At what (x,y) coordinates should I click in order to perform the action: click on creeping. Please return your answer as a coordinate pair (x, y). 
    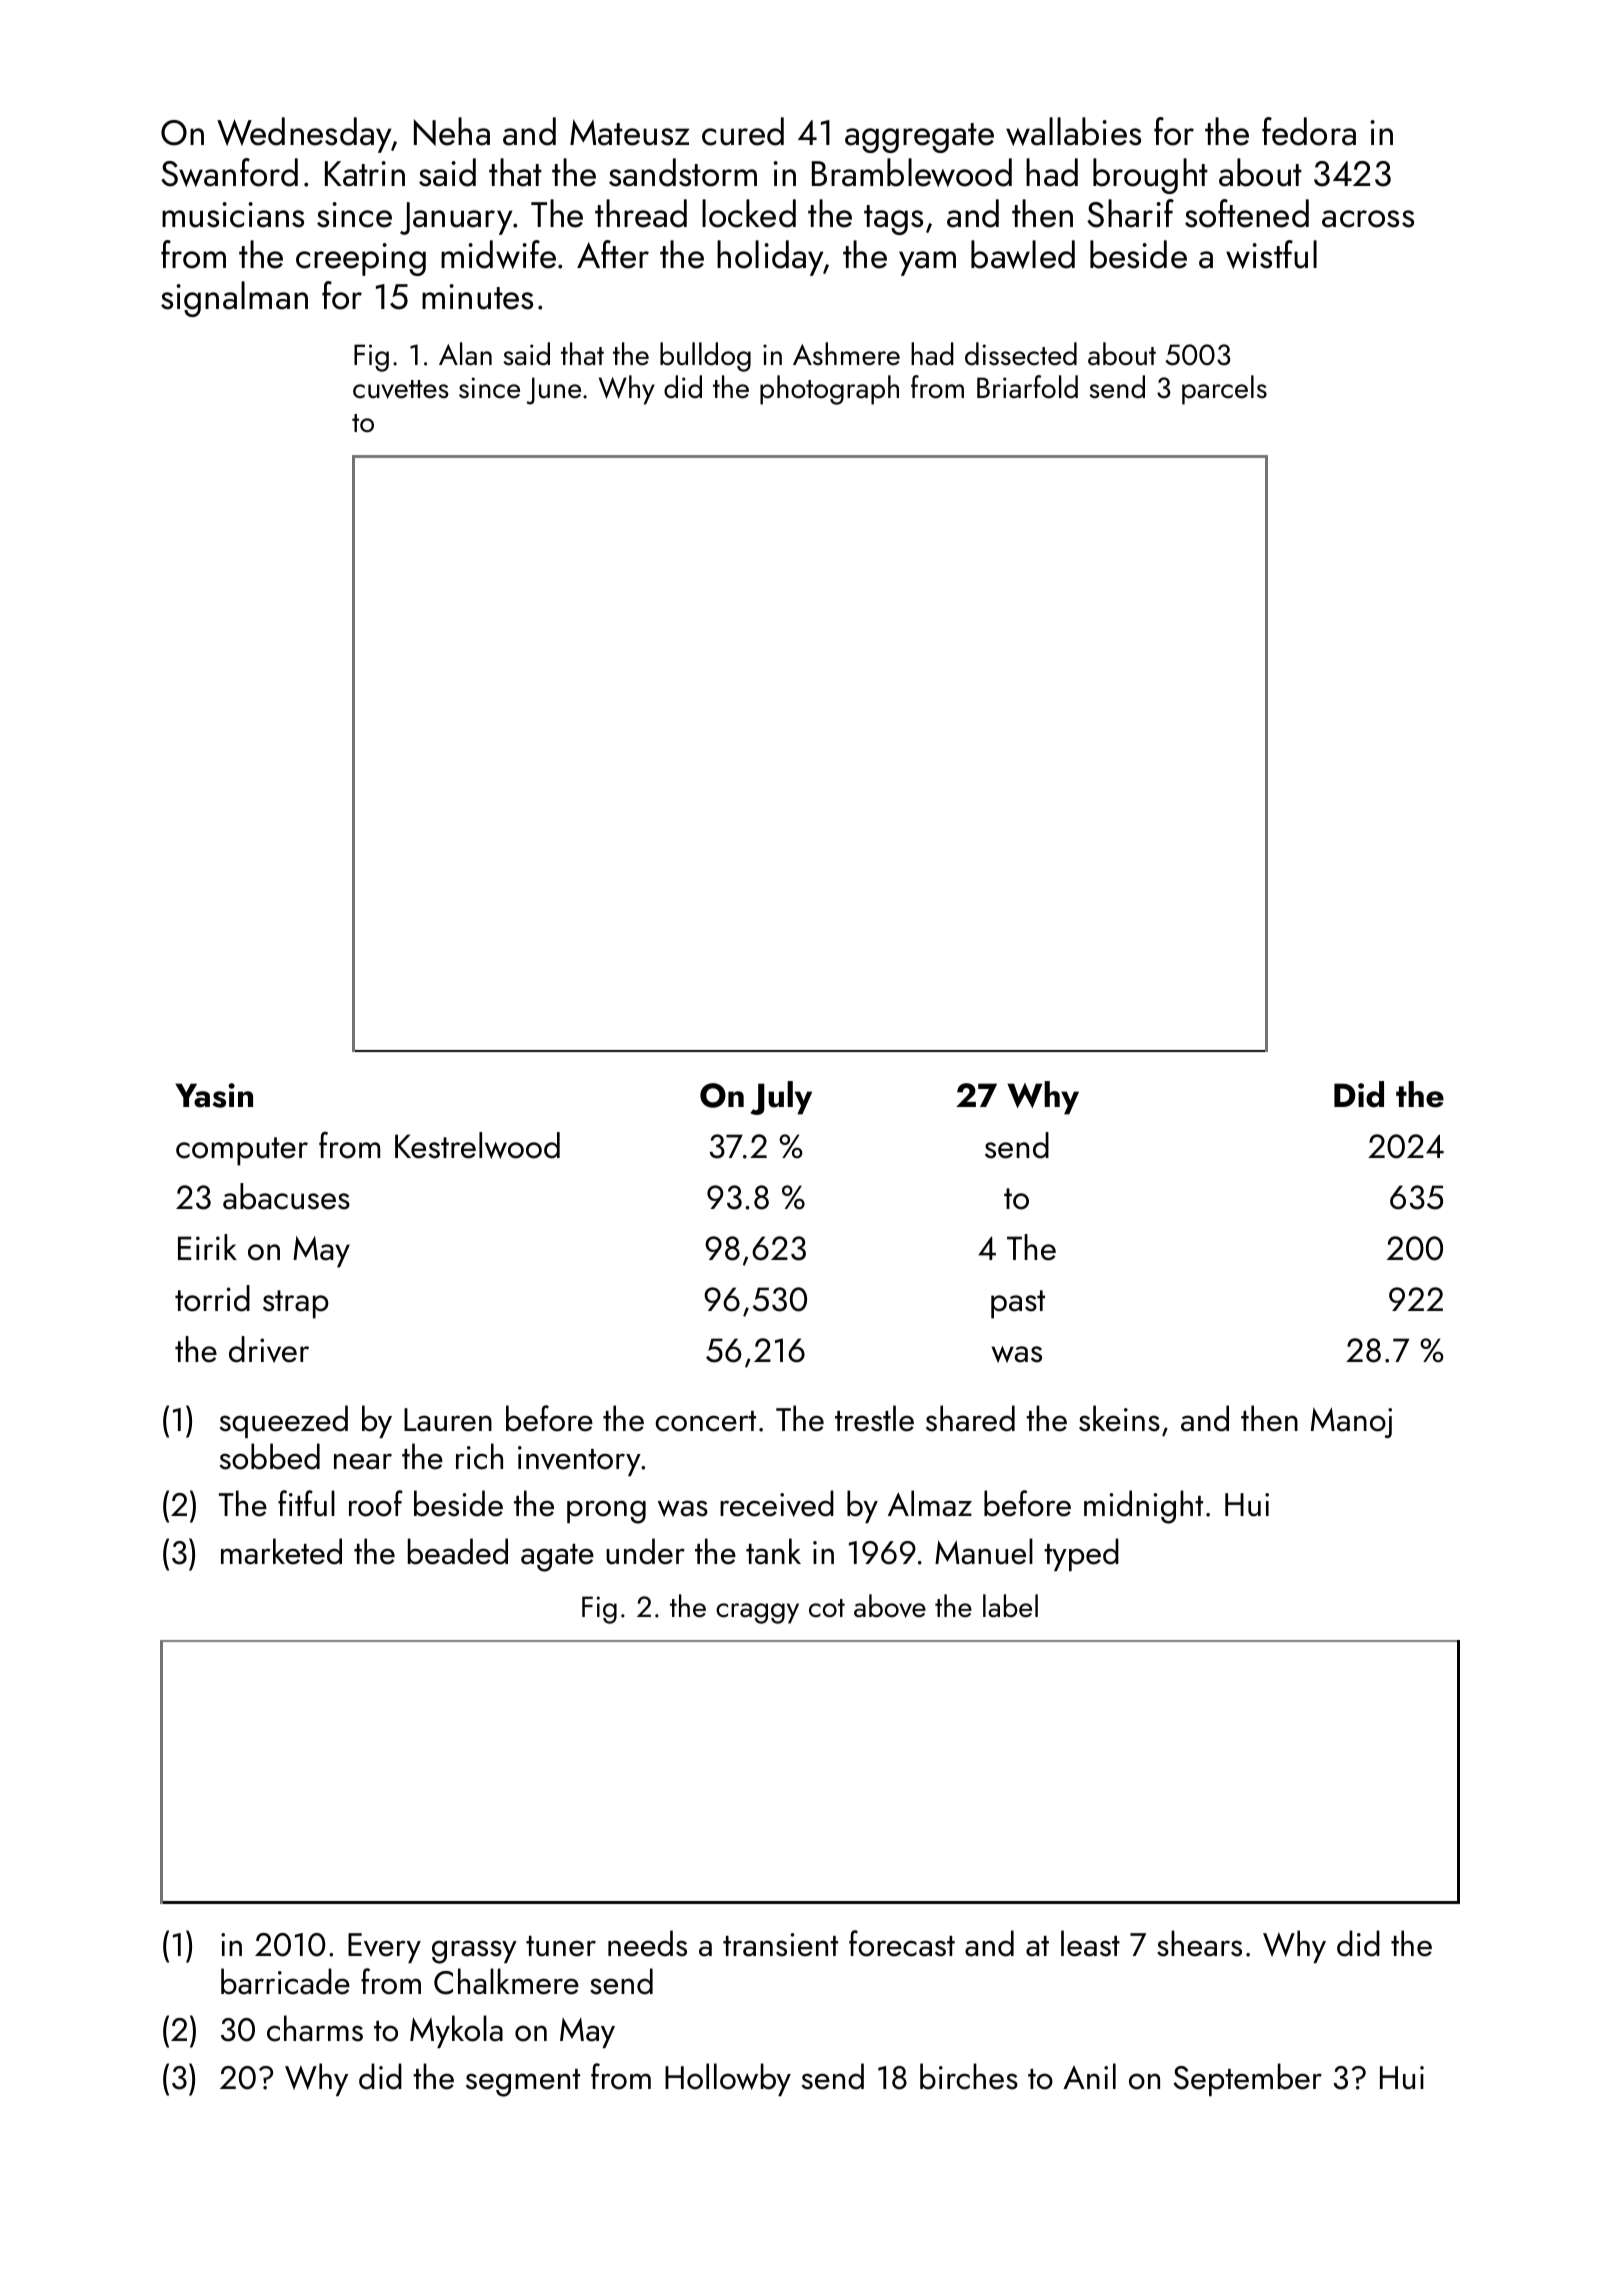
    Looking at the image, I should click on (361, 259).
